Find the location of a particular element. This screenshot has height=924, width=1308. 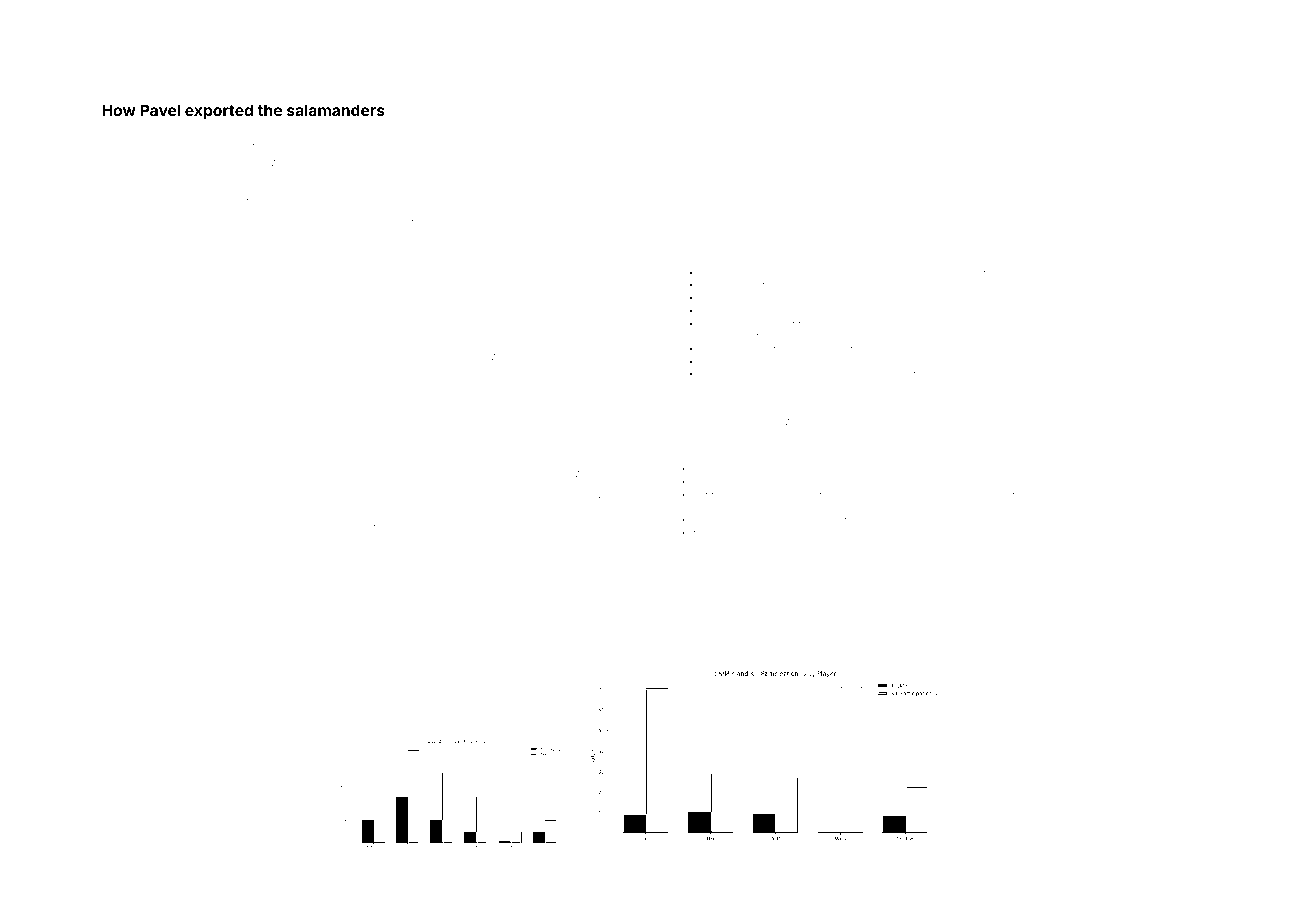

rented is located at coordinates (319, 529).
